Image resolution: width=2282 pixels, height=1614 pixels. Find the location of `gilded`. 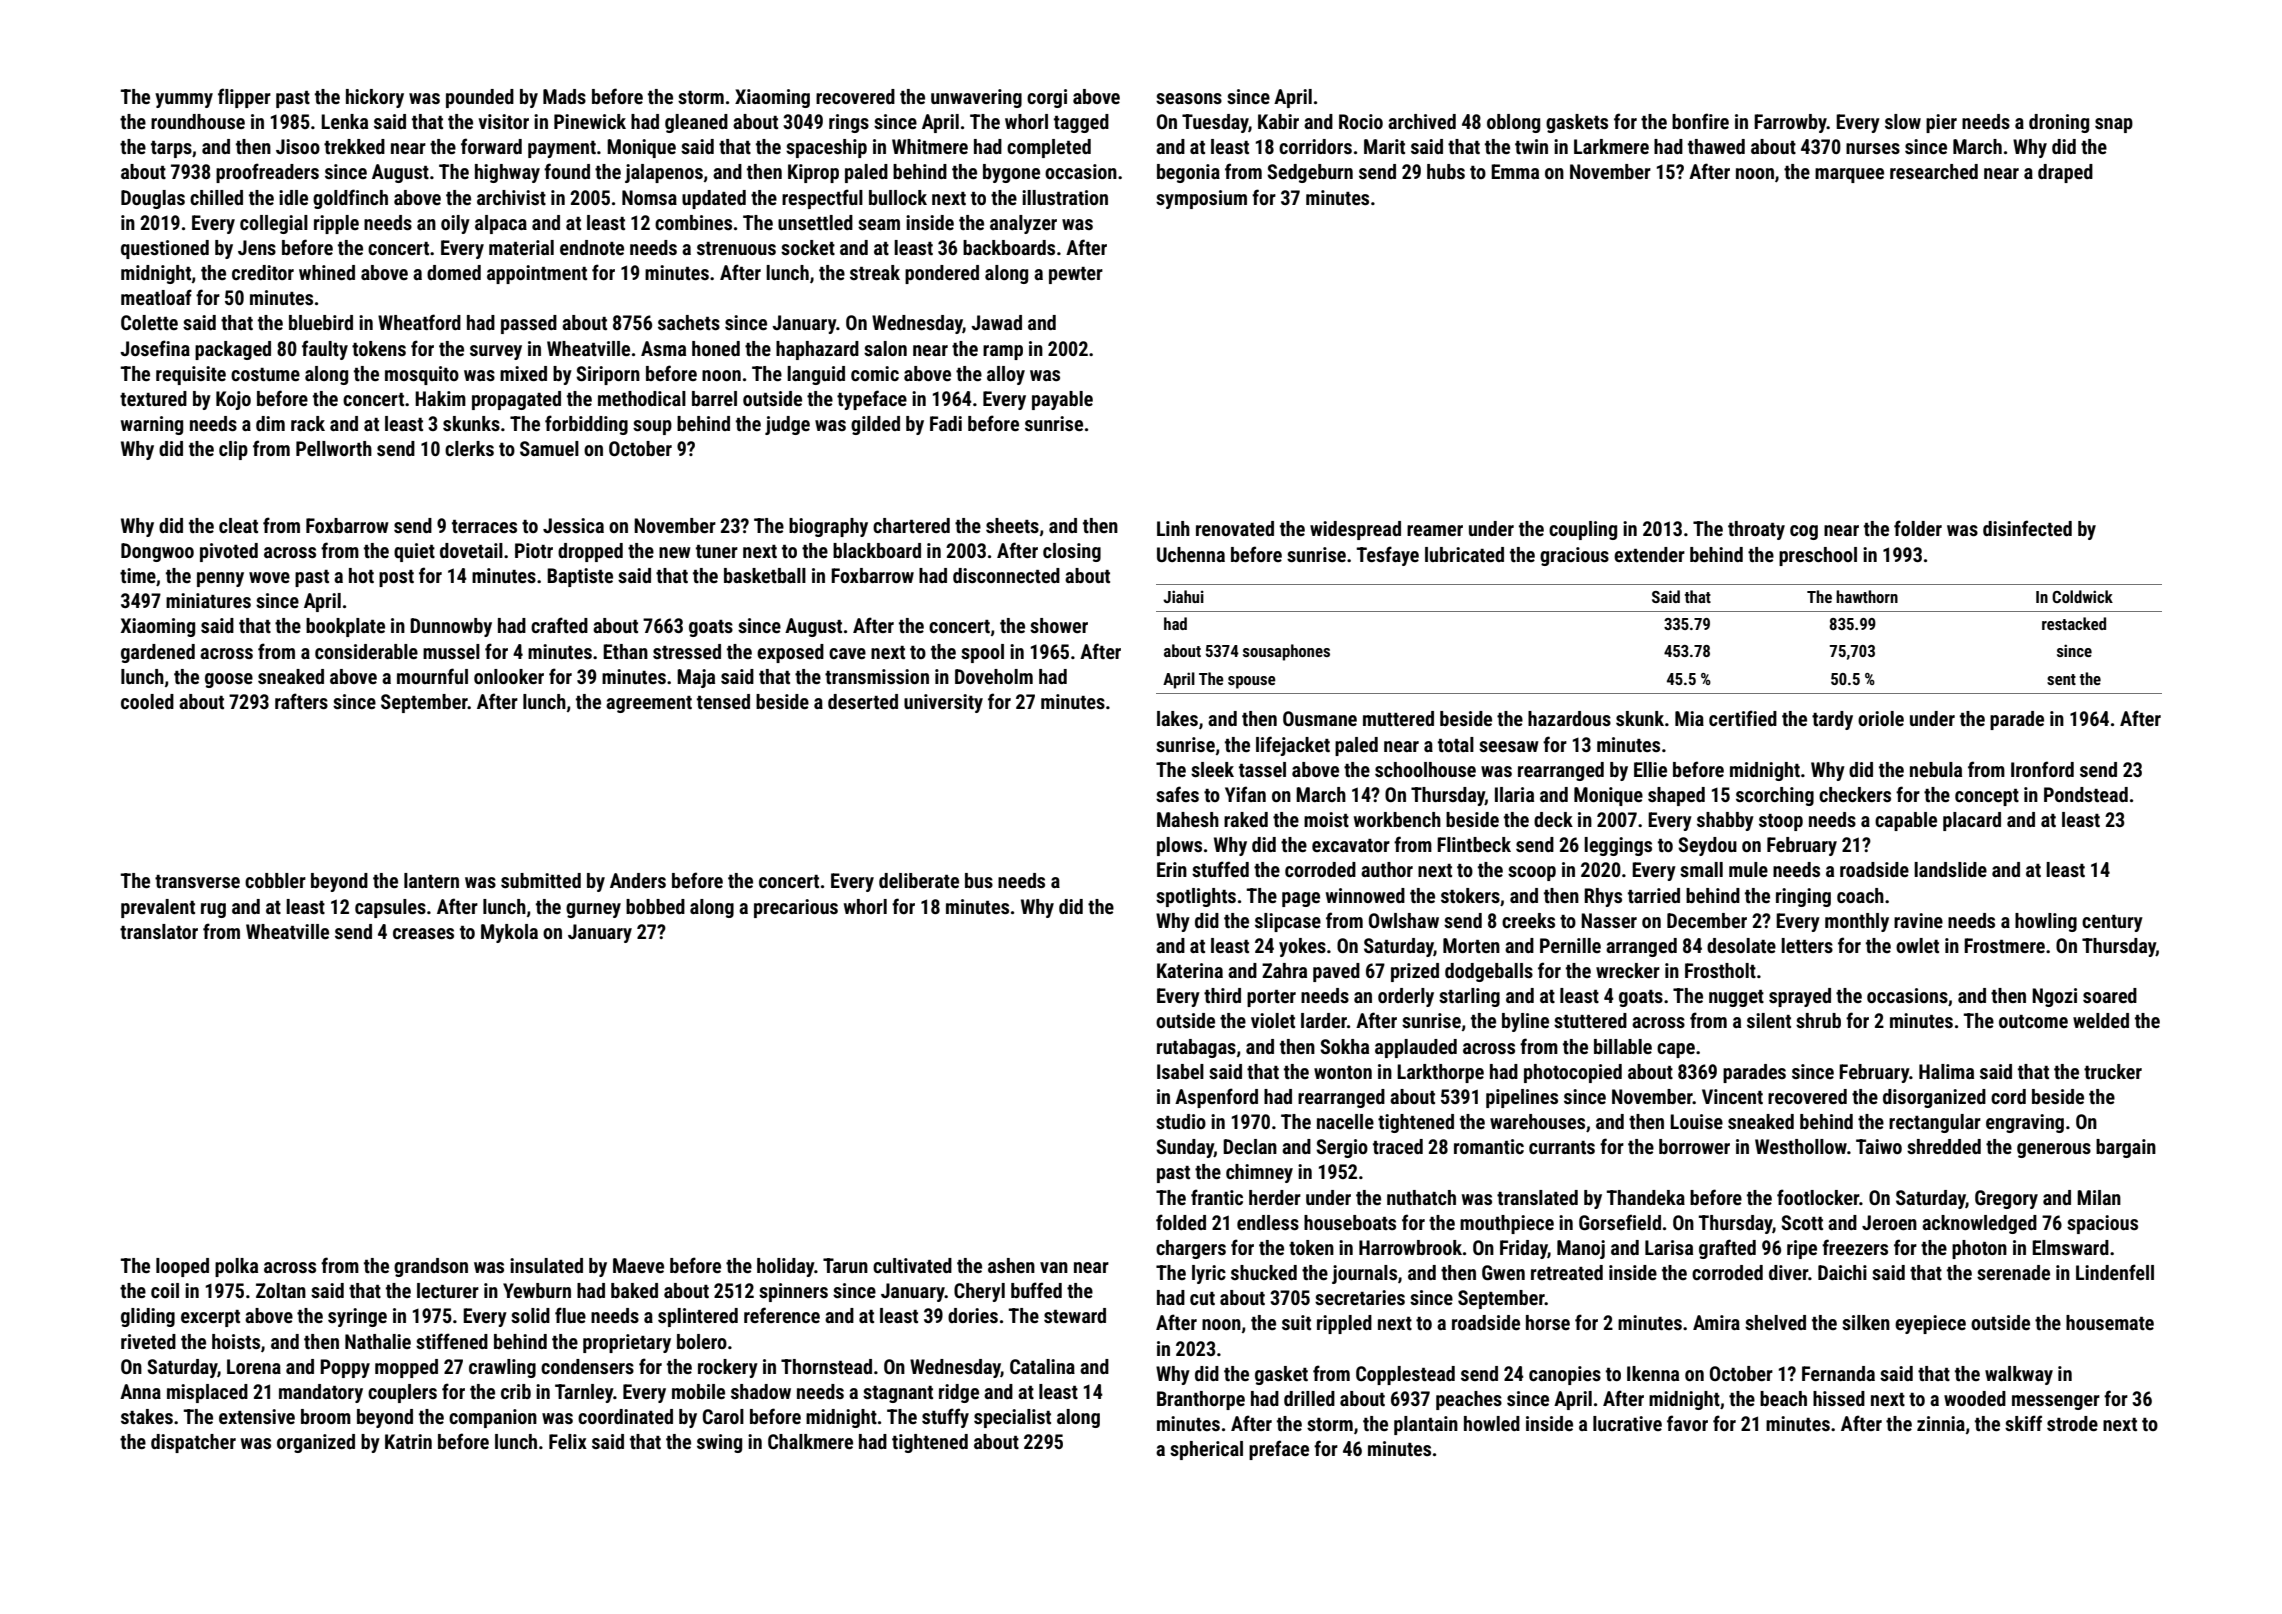

gilded is located at coordinates (875, 425).
